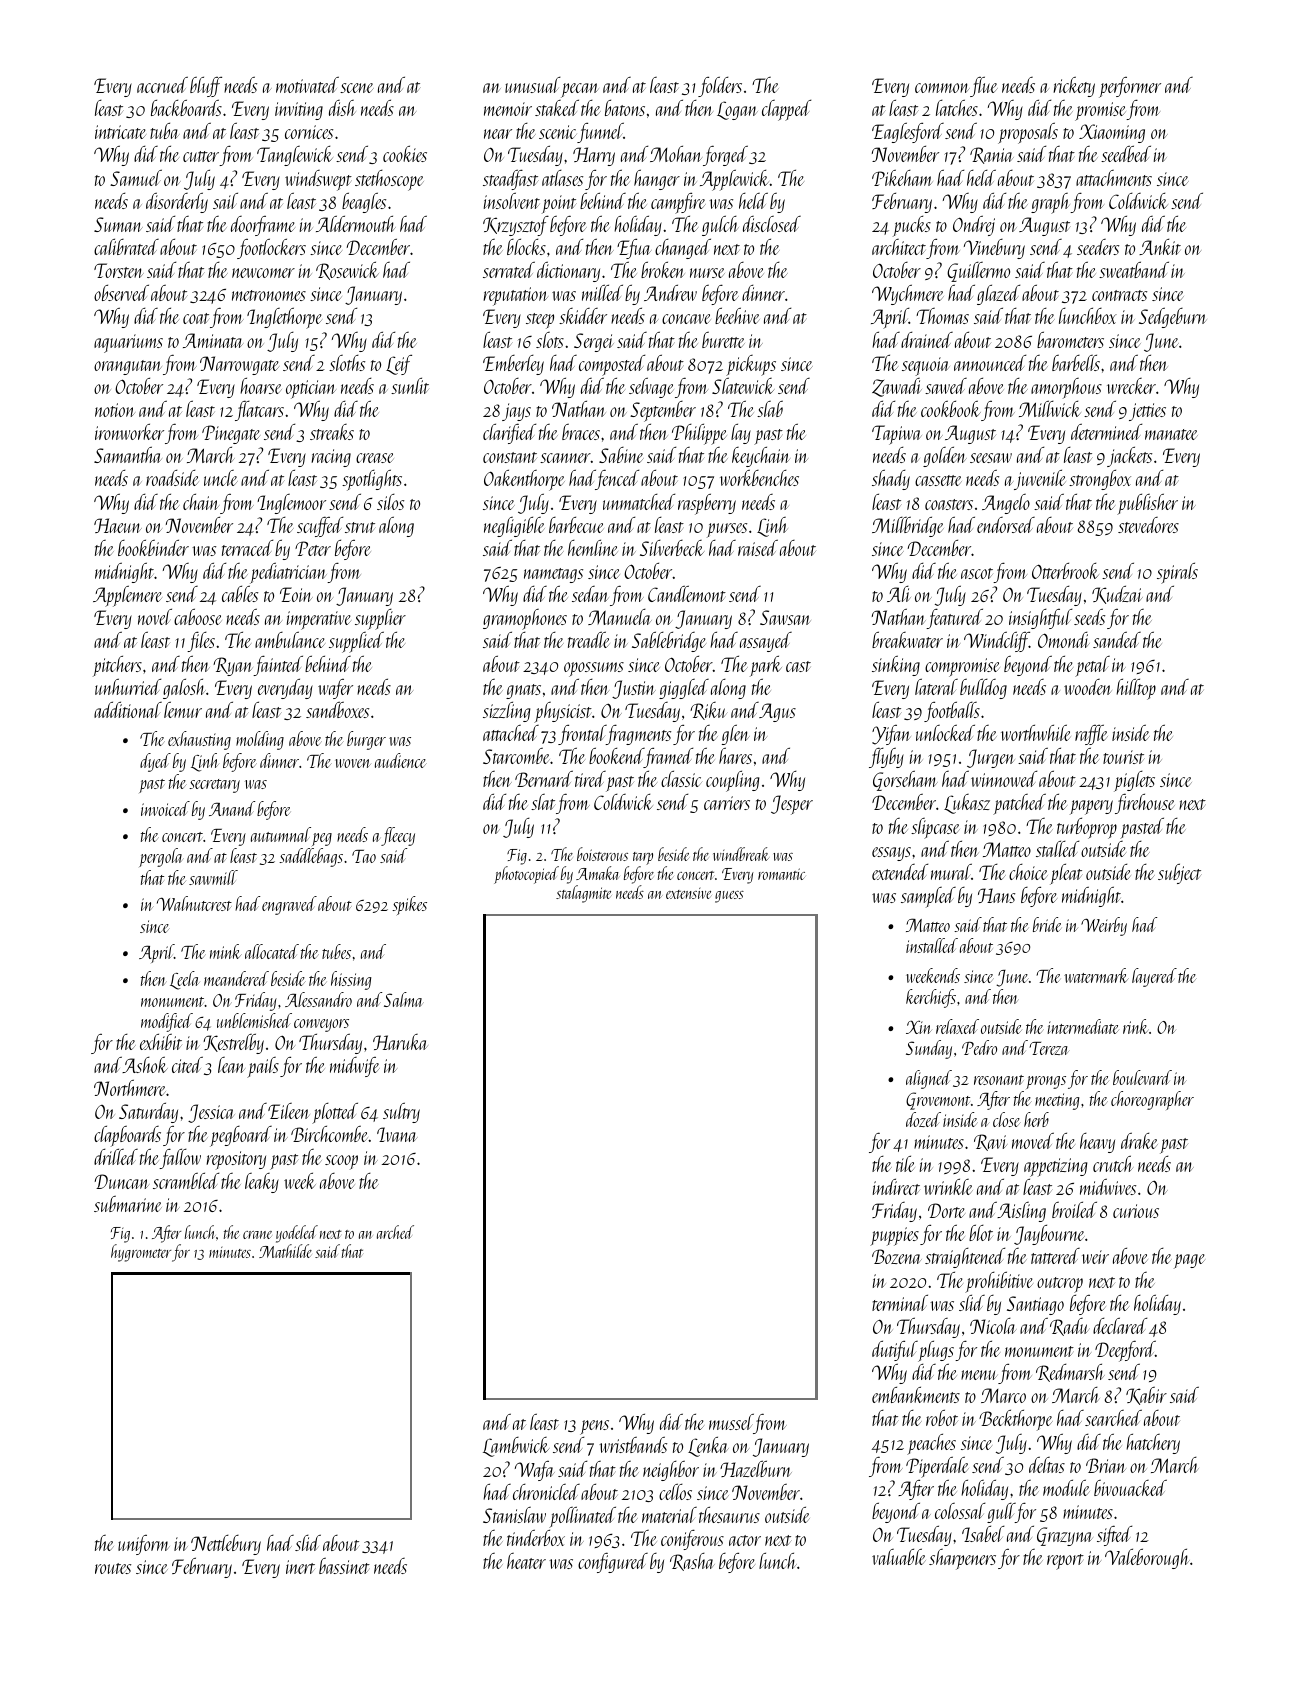  I want to click on Nettlebury, so click(226, 1545).
